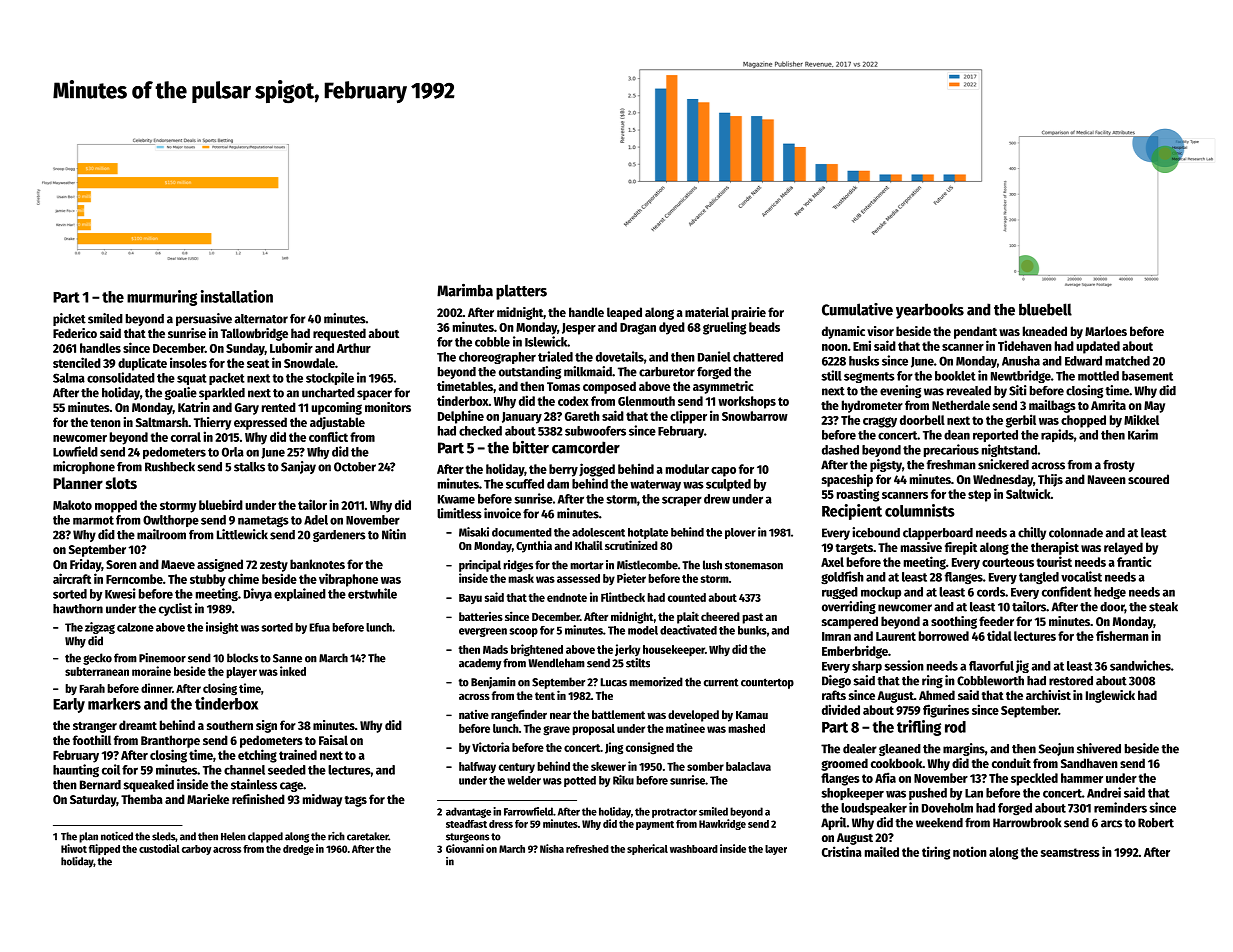 Image resolution: width=1233 pixels, height=952 pixels. Describe the element at coordinates (480, 566) in the document. I see `principal` at that location.
